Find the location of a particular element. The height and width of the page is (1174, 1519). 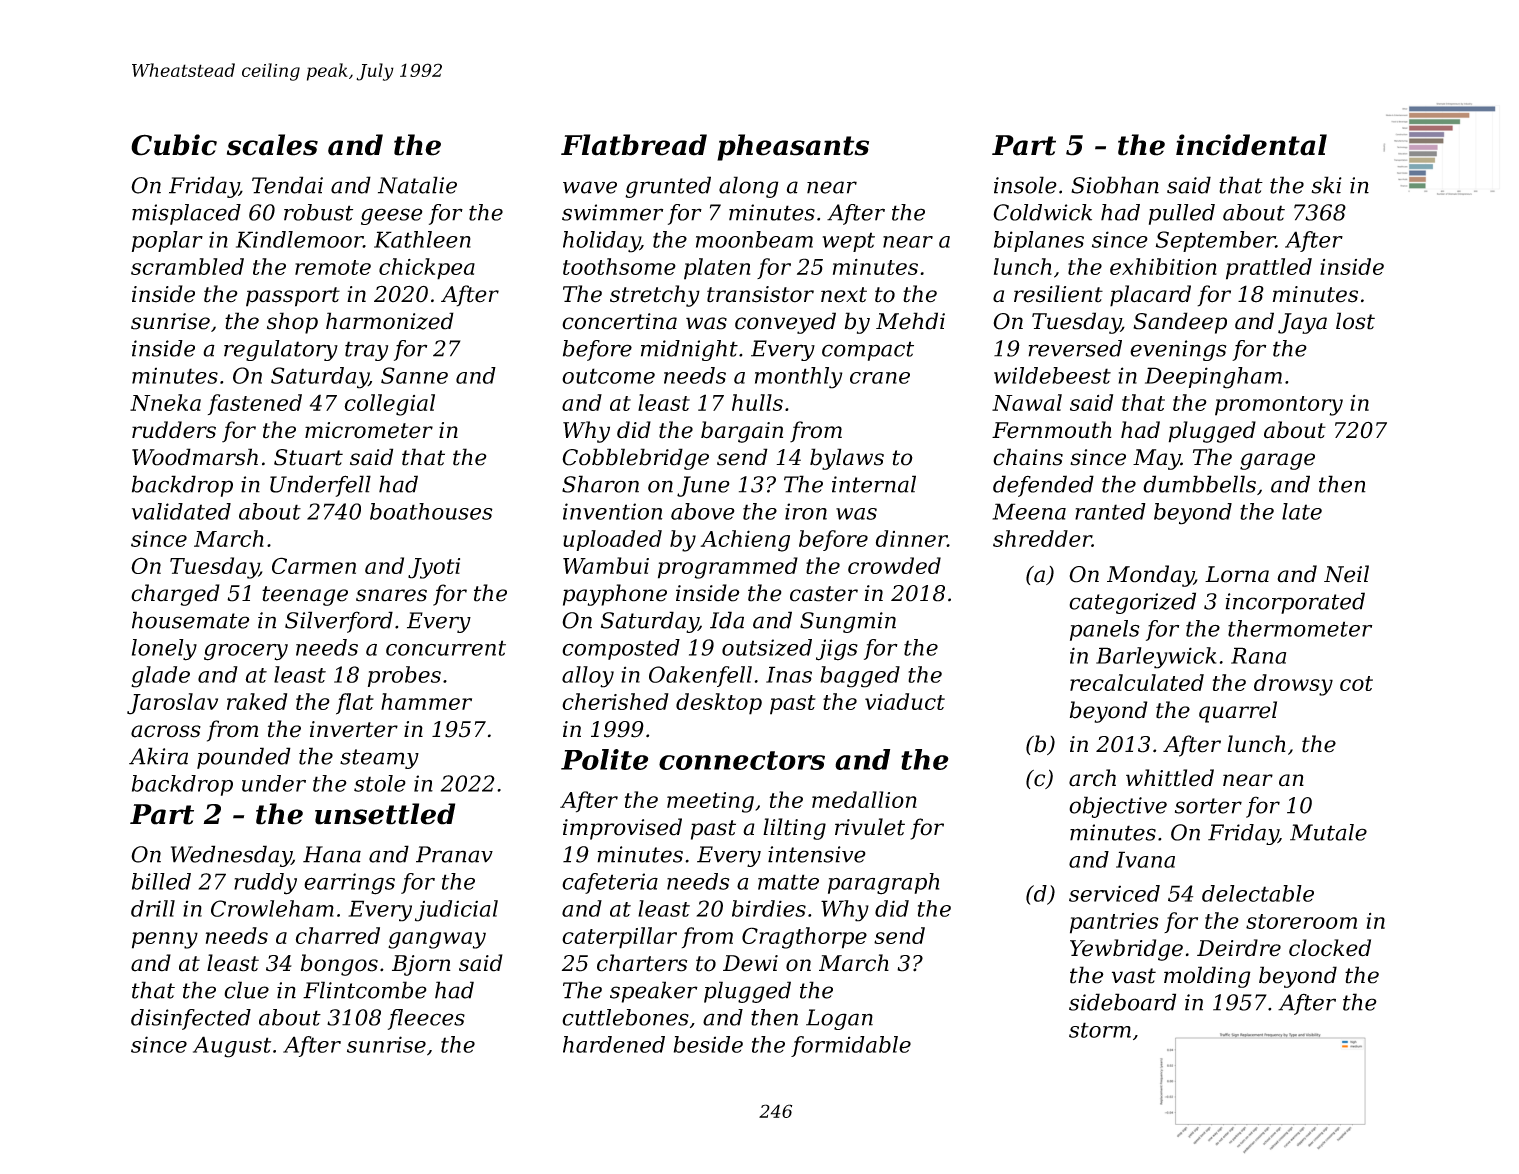

penny is located at coordinates (165, 940).
